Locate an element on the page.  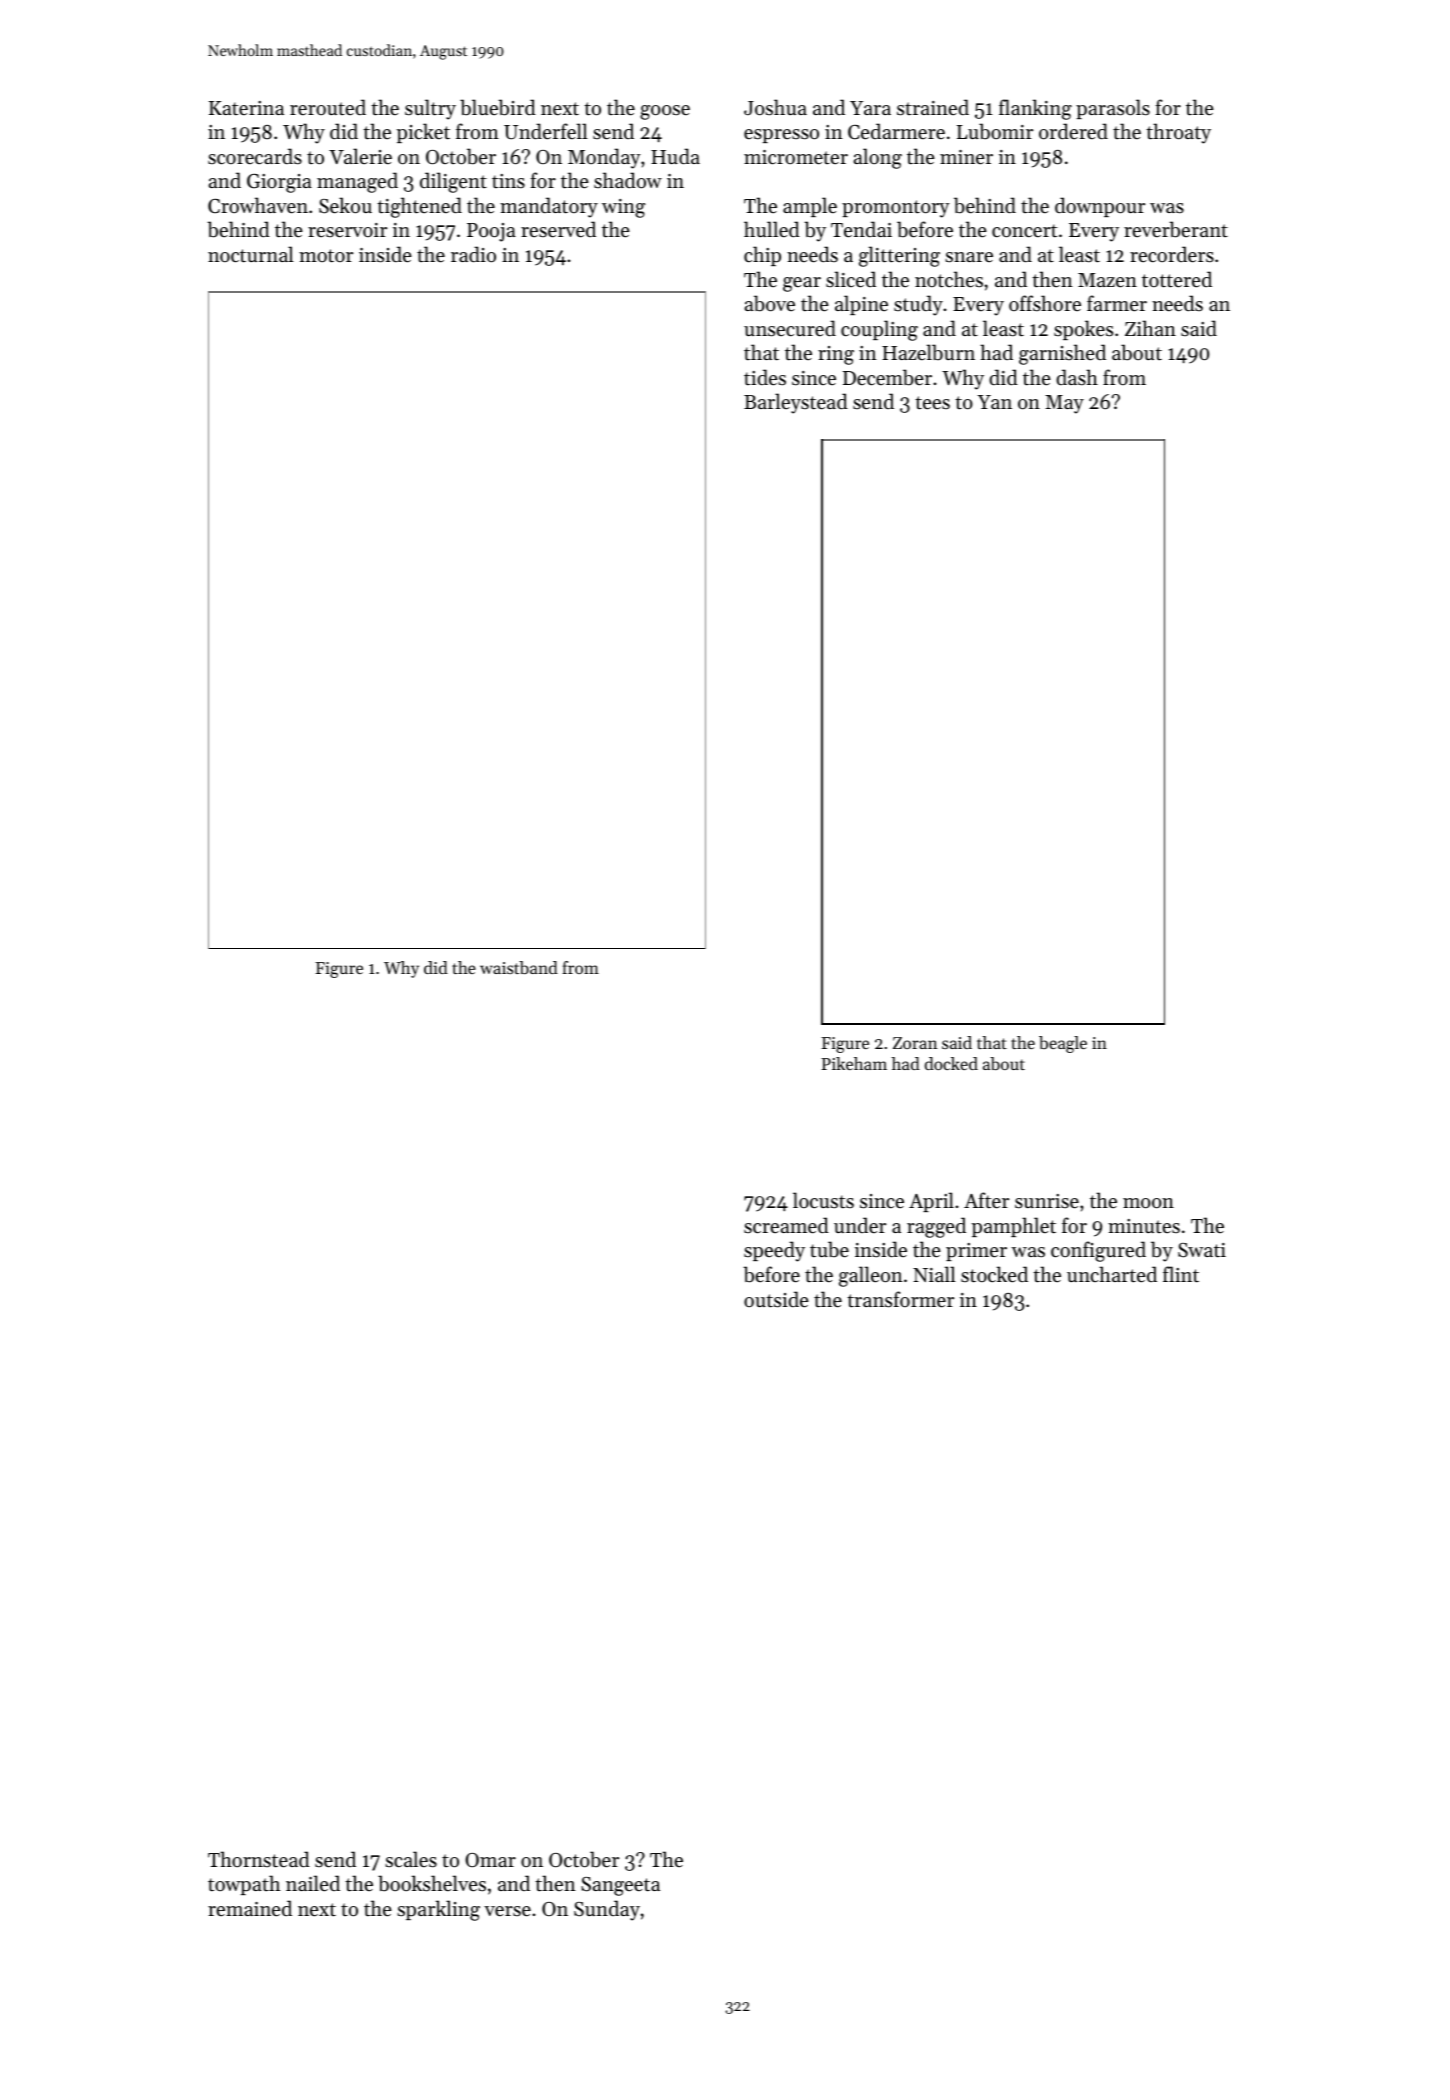
rerouted is located at coordinates (328, 107).
